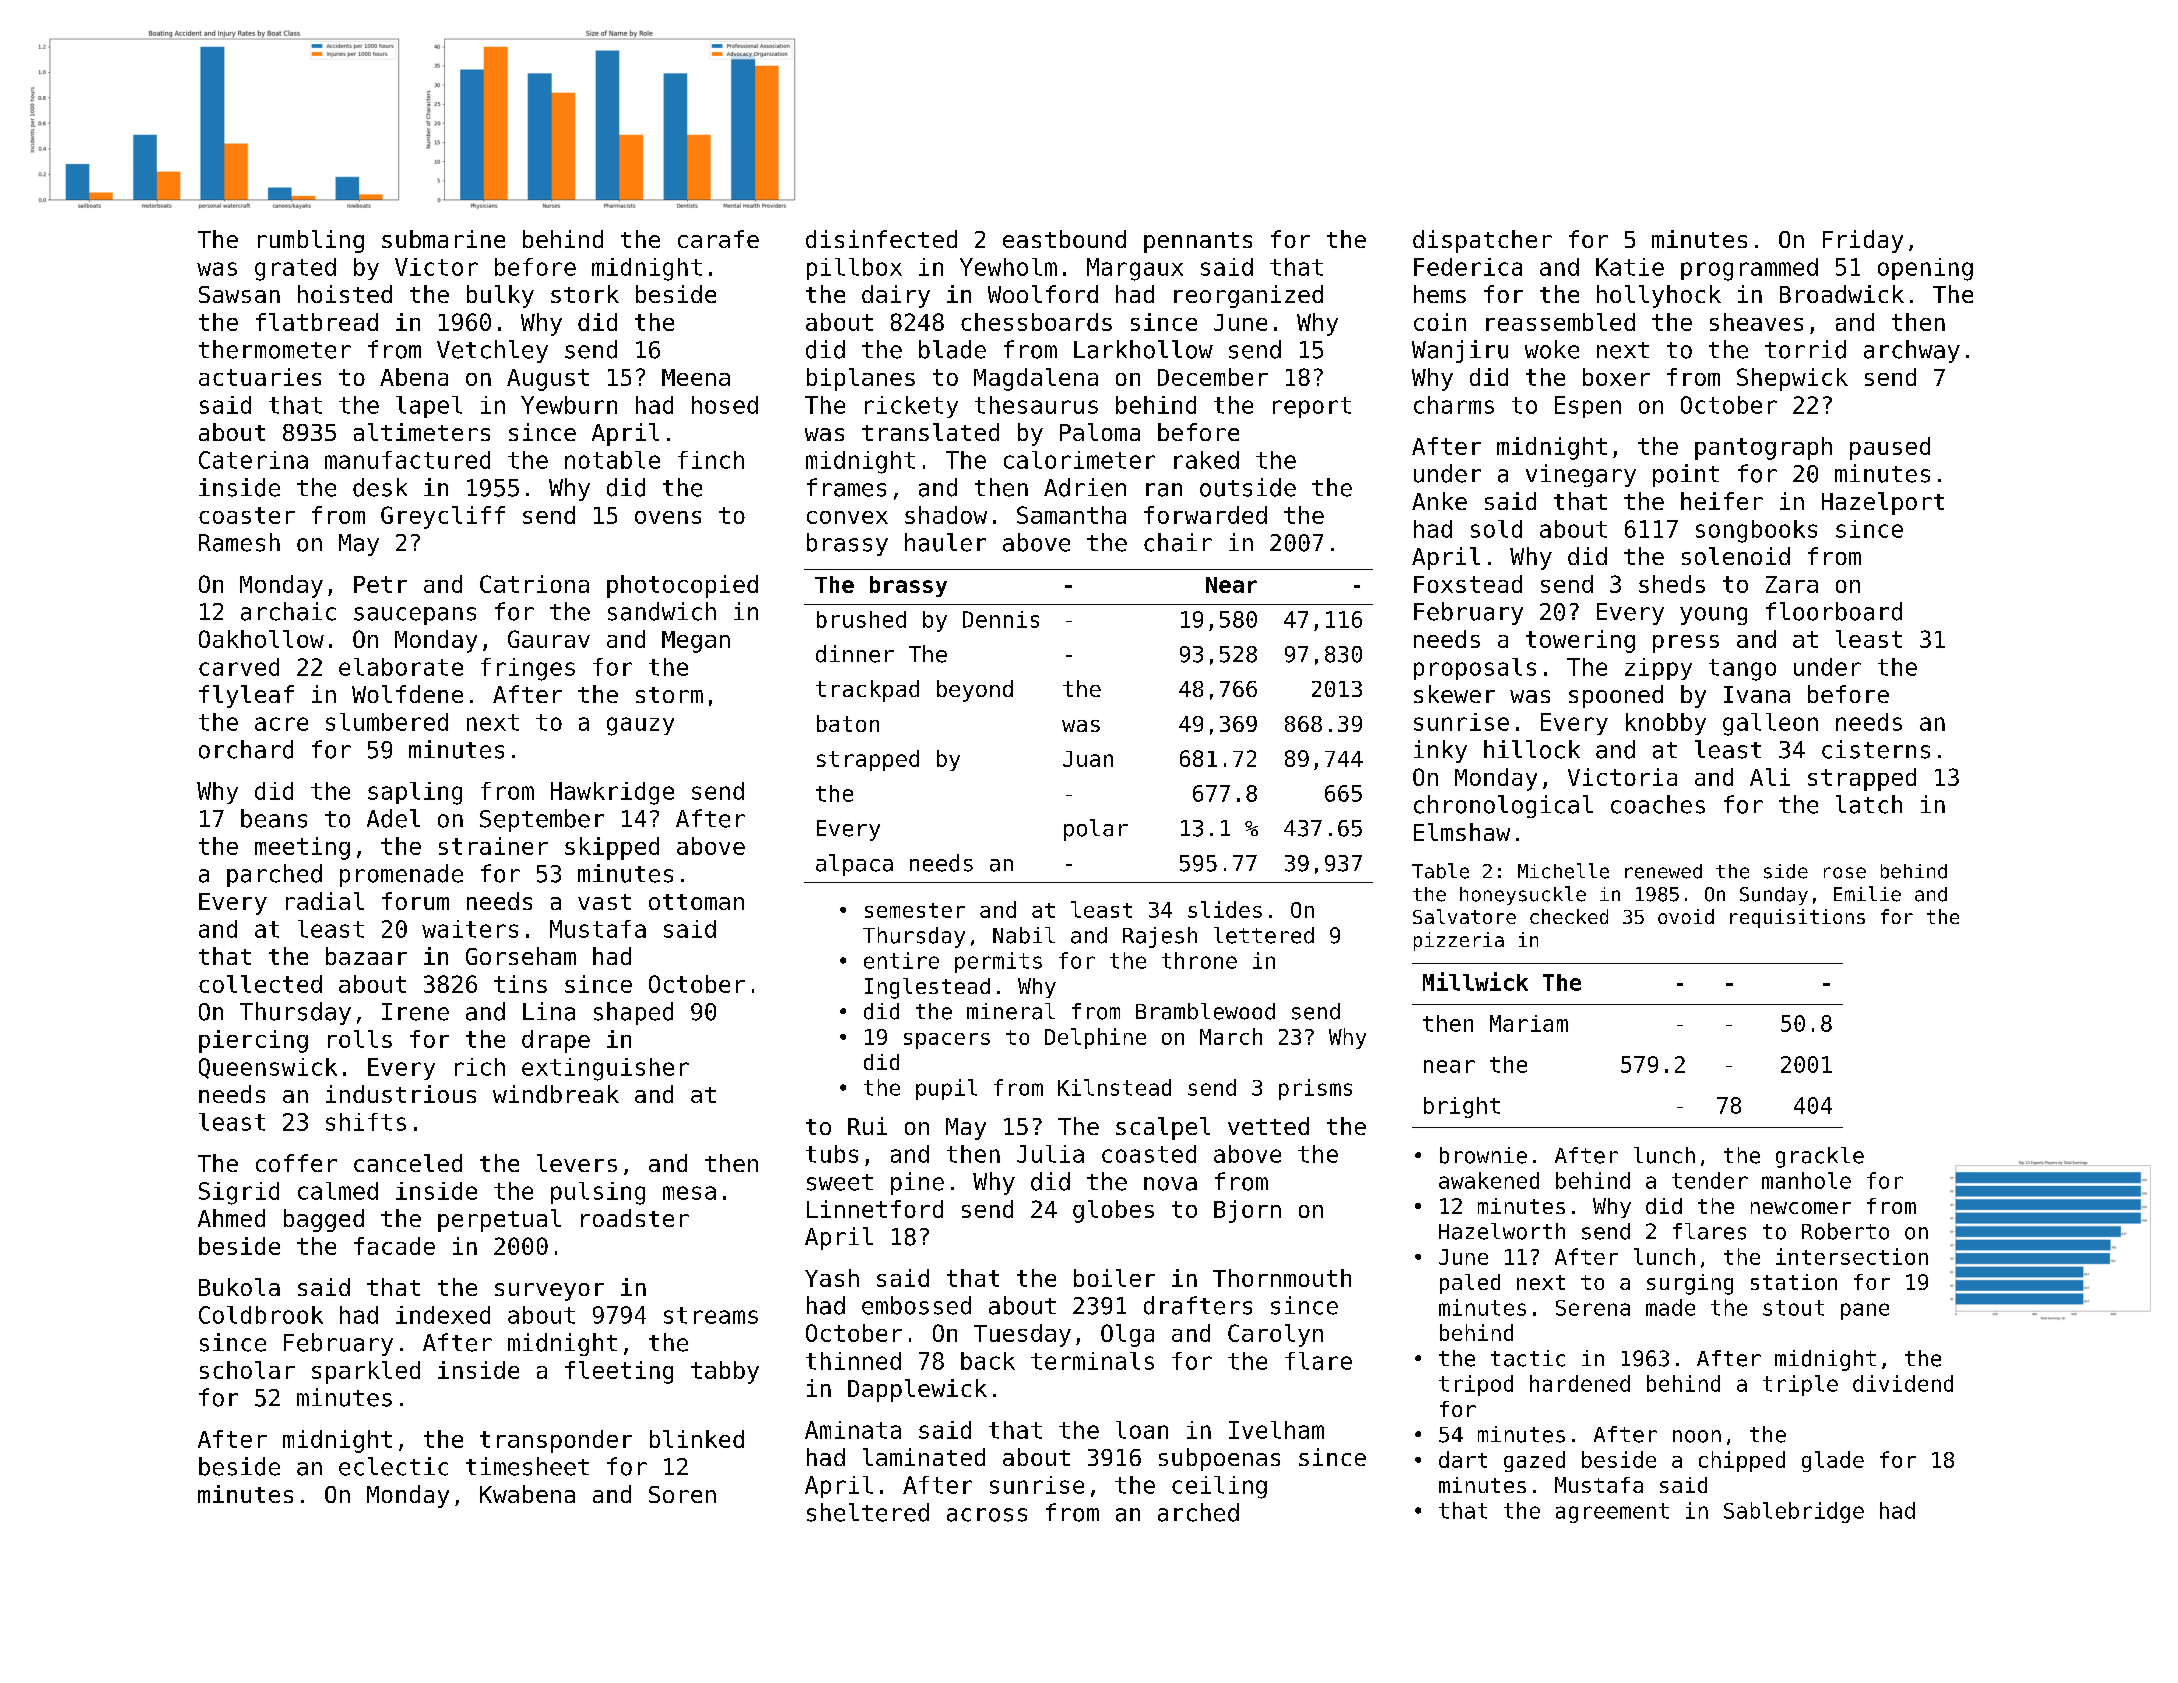 This screenshot has height=1683, width=2178. I want to click on spacers, so click(947, 1041).
